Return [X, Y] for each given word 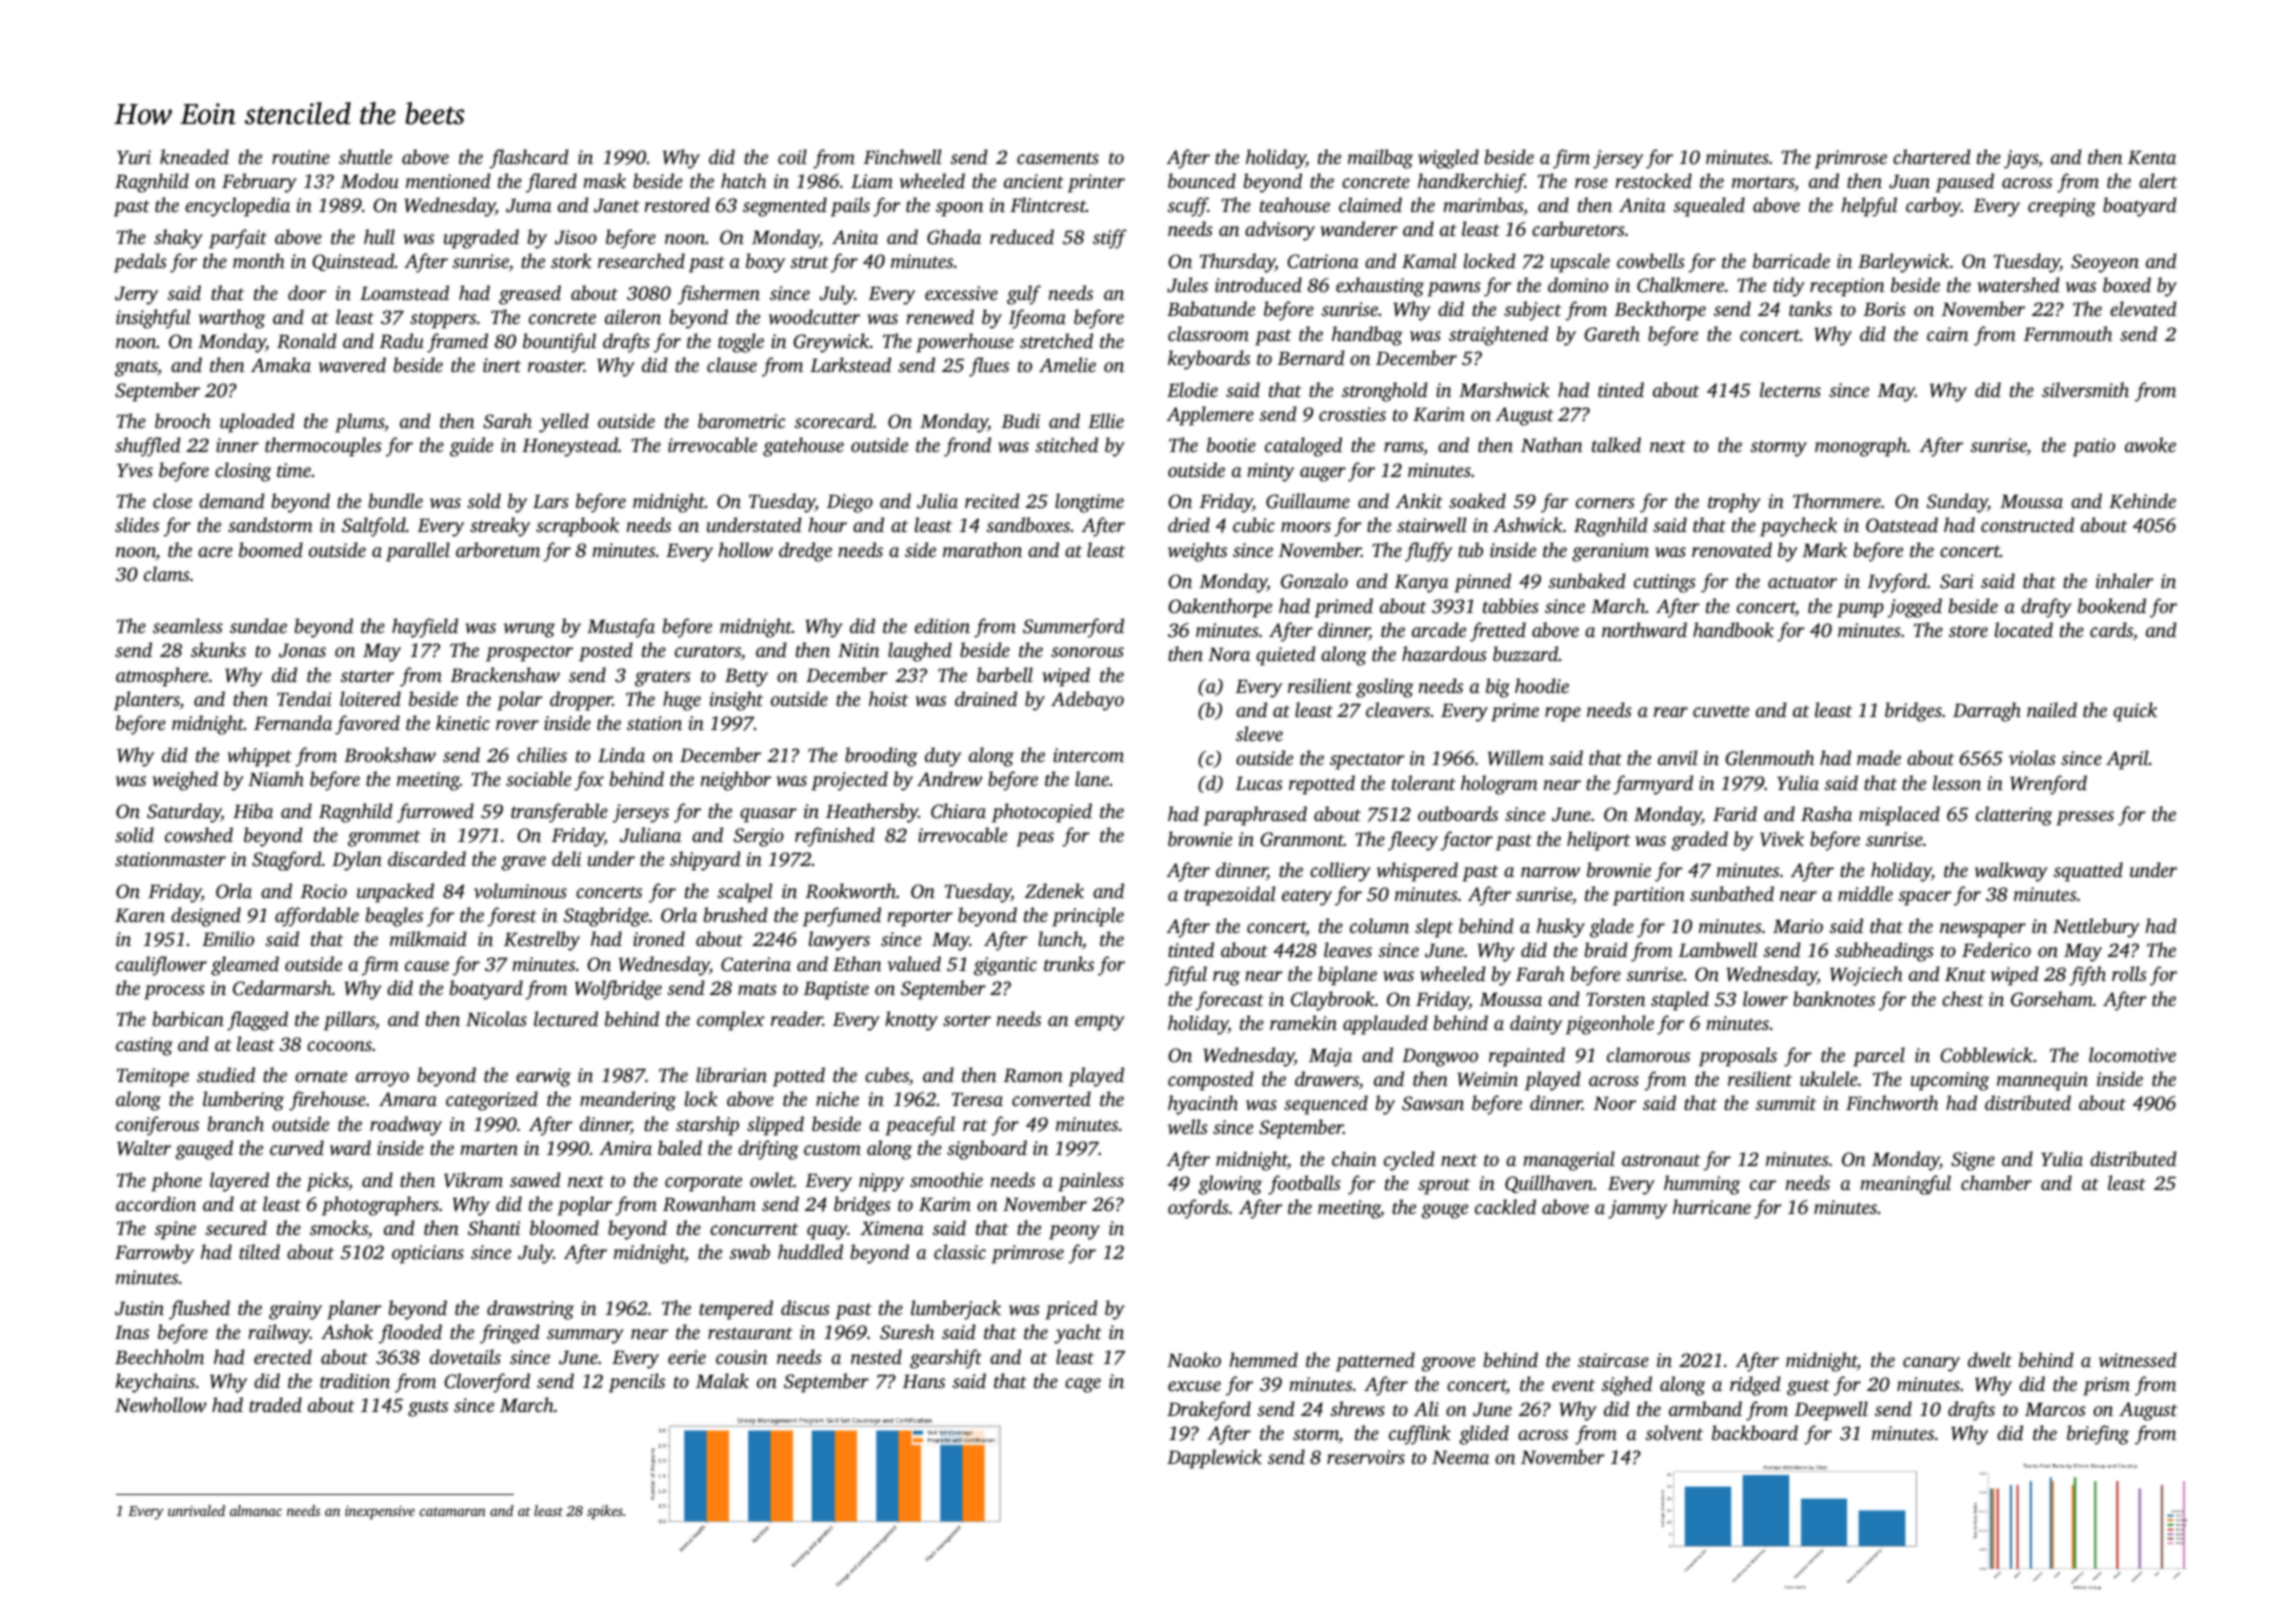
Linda [621, 754]
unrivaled [196, 1510]
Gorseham [2052, 999]
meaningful [1905, 1185]
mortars [1763, 182]
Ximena [892, 1228]
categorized [492, 1101]
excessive [961, 293]
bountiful [559, 343]
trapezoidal [1230, 896]
